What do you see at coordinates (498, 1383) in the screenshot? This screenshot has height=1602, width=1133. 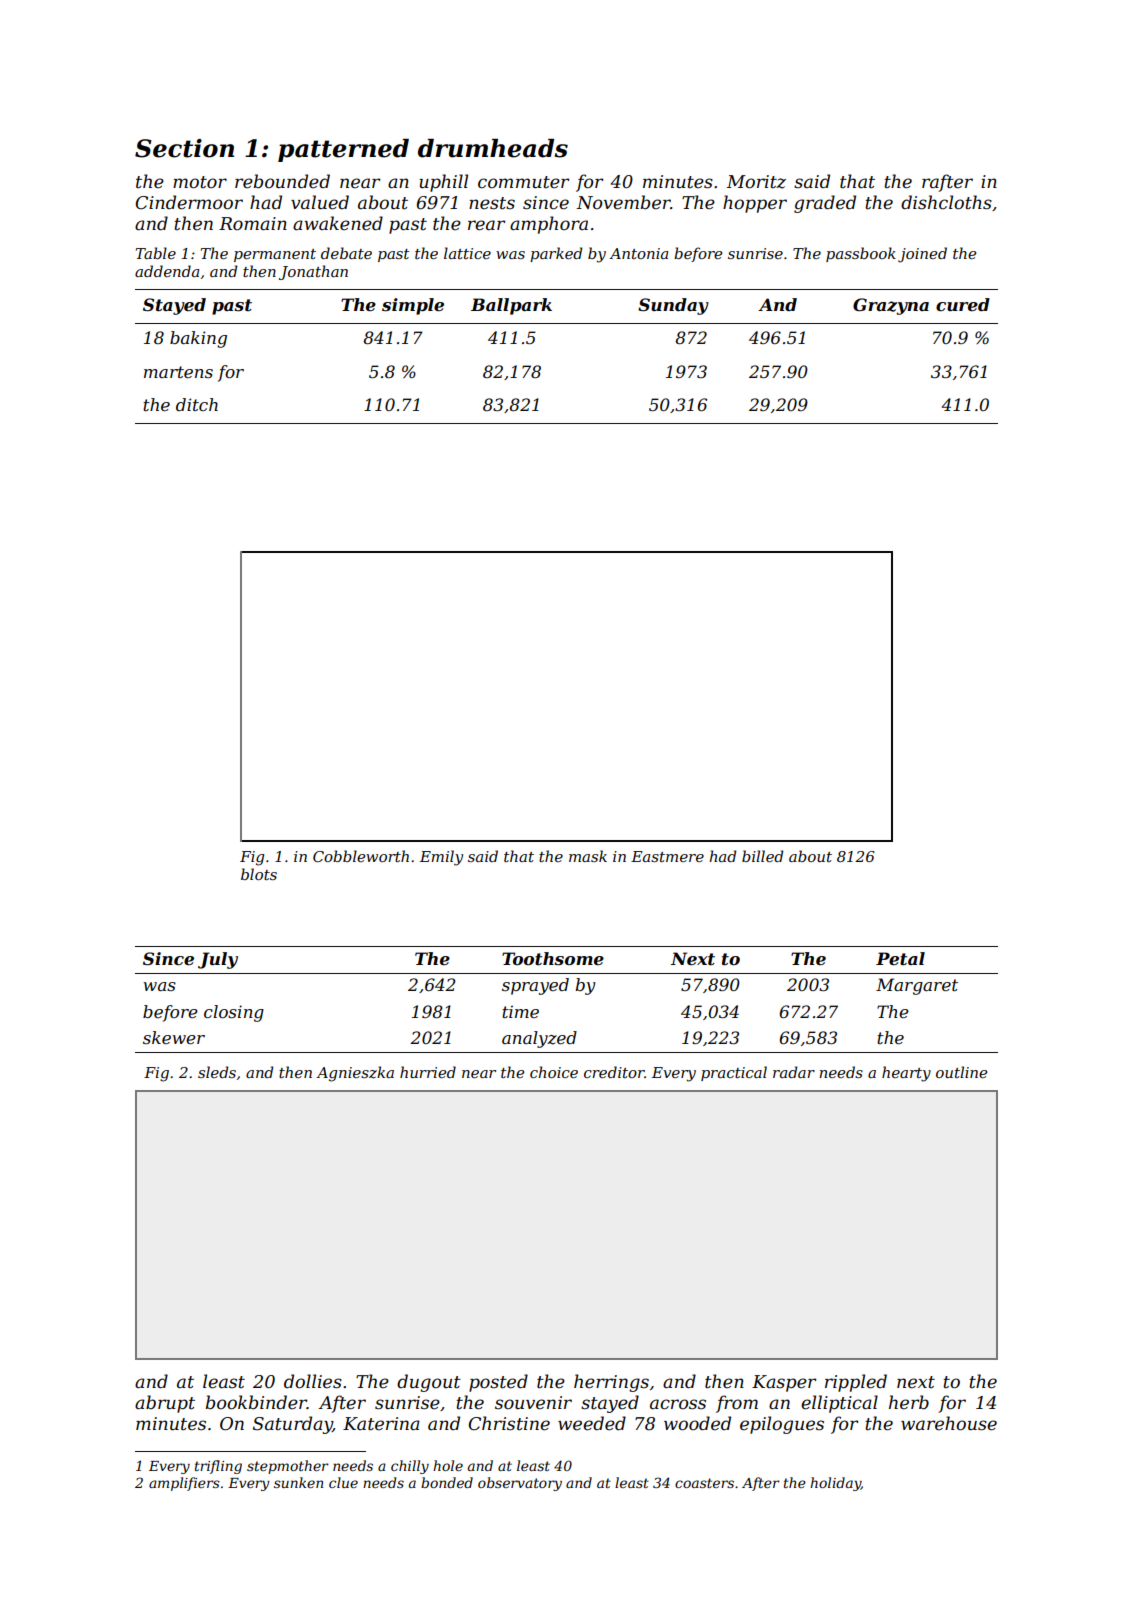 I see `posted` at bounding box center [498, 1383].
